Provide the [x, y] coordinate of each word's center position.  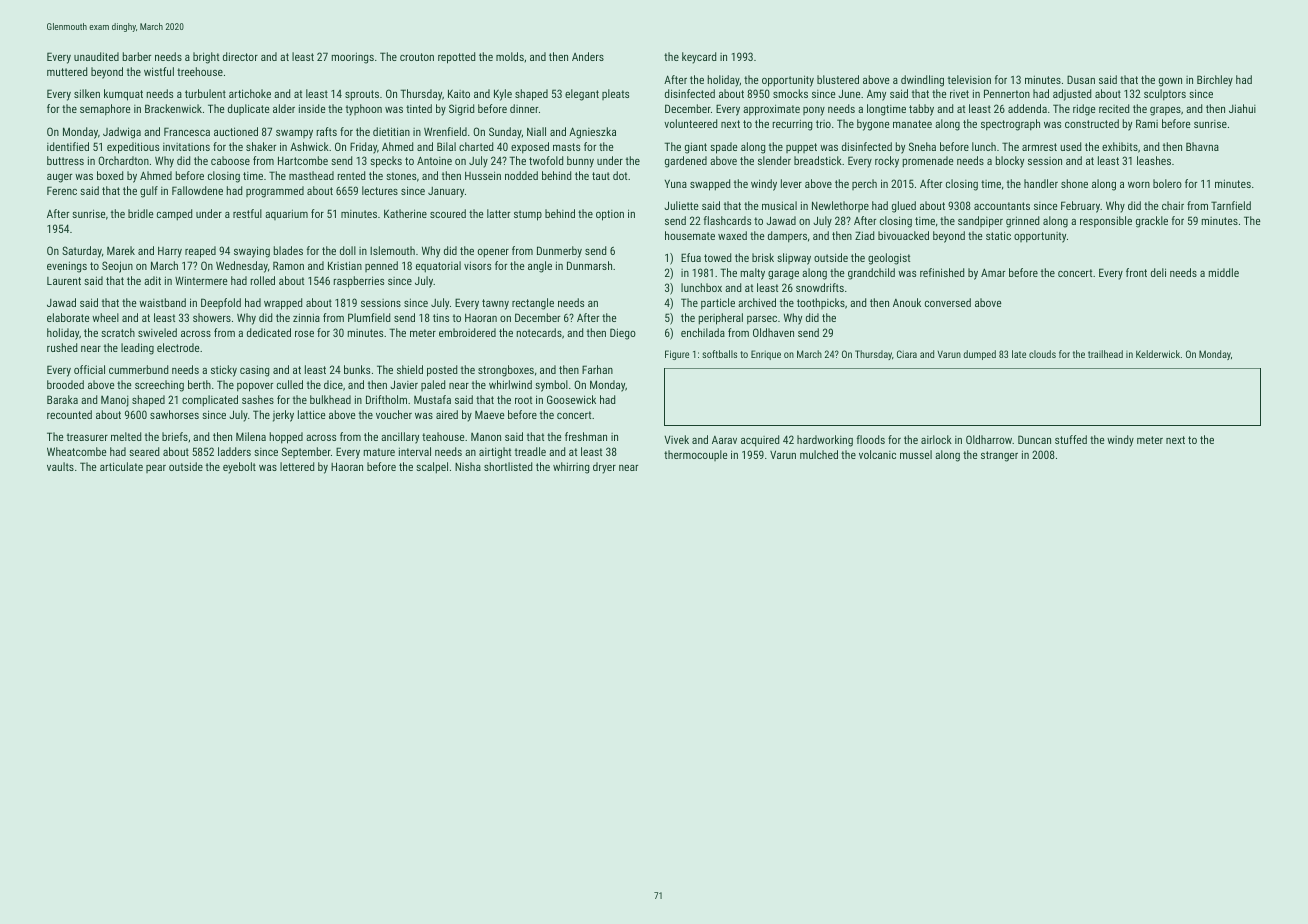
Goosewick [571, 399]
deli [1158, 272]
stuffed [1071, 439]
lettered [297, 466]
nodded [521, 175]
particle [718, 304]
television [969, 79]
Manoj [115, 401]
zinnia [306, 317]
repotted [456, 58]
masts [566, 147]
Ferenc [62, 190]
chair [1173, 205]
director [240, 56]
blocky [1010, 162]
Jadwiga [122, 133]
